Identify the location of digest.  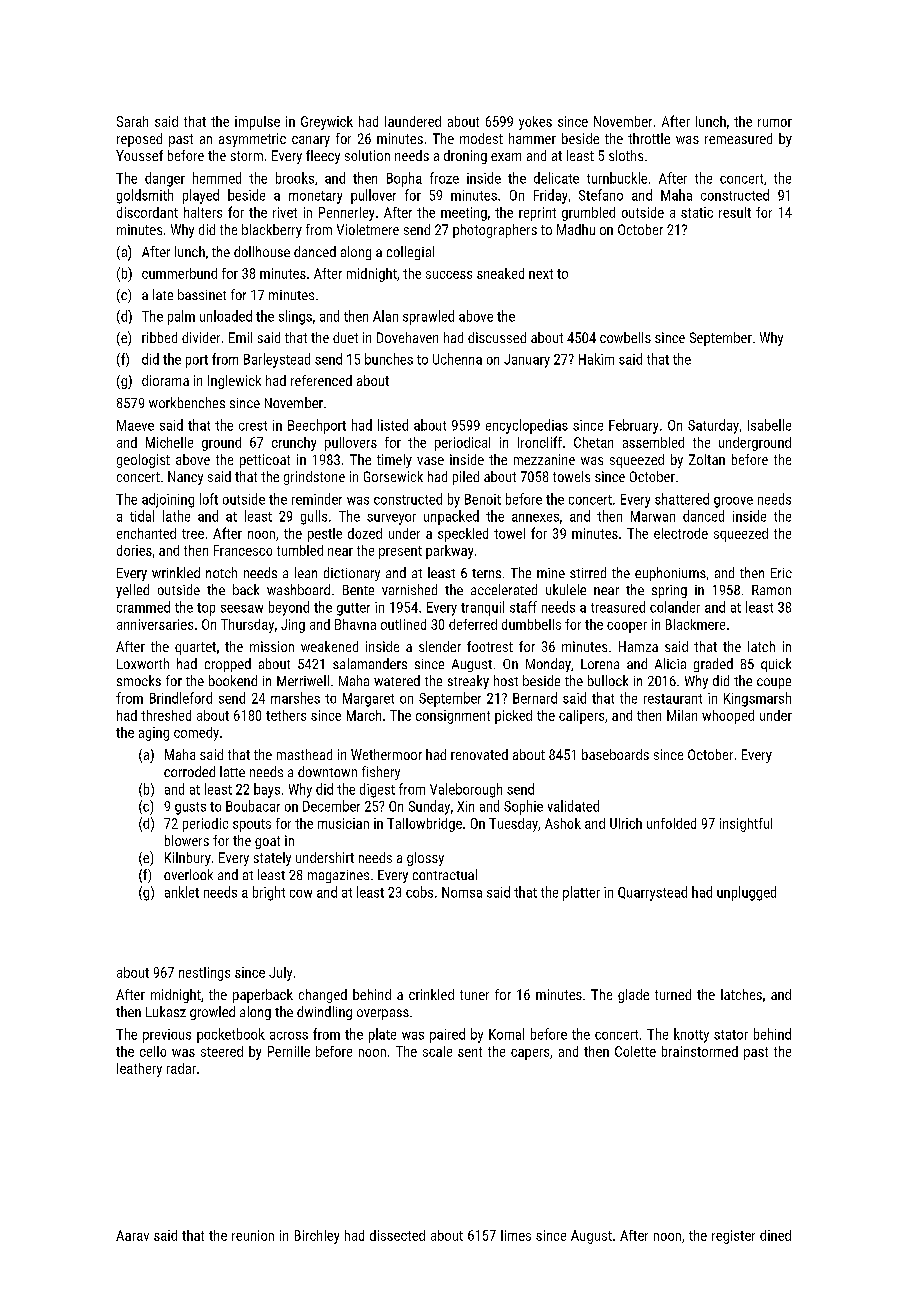
(377, 790).
